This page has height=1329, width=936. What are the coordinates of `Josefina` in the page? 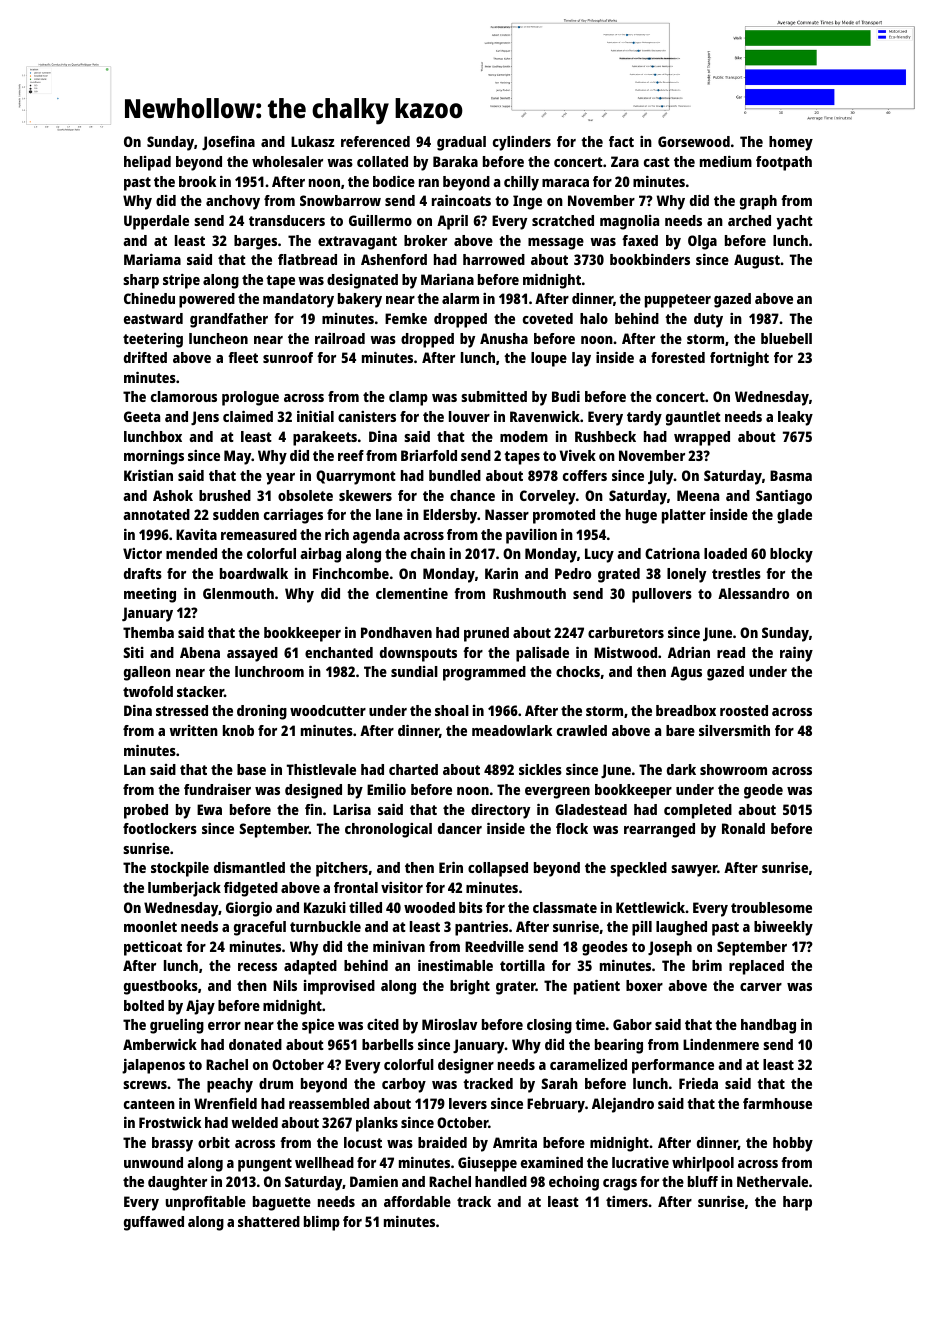 It's located at (228, 143).
